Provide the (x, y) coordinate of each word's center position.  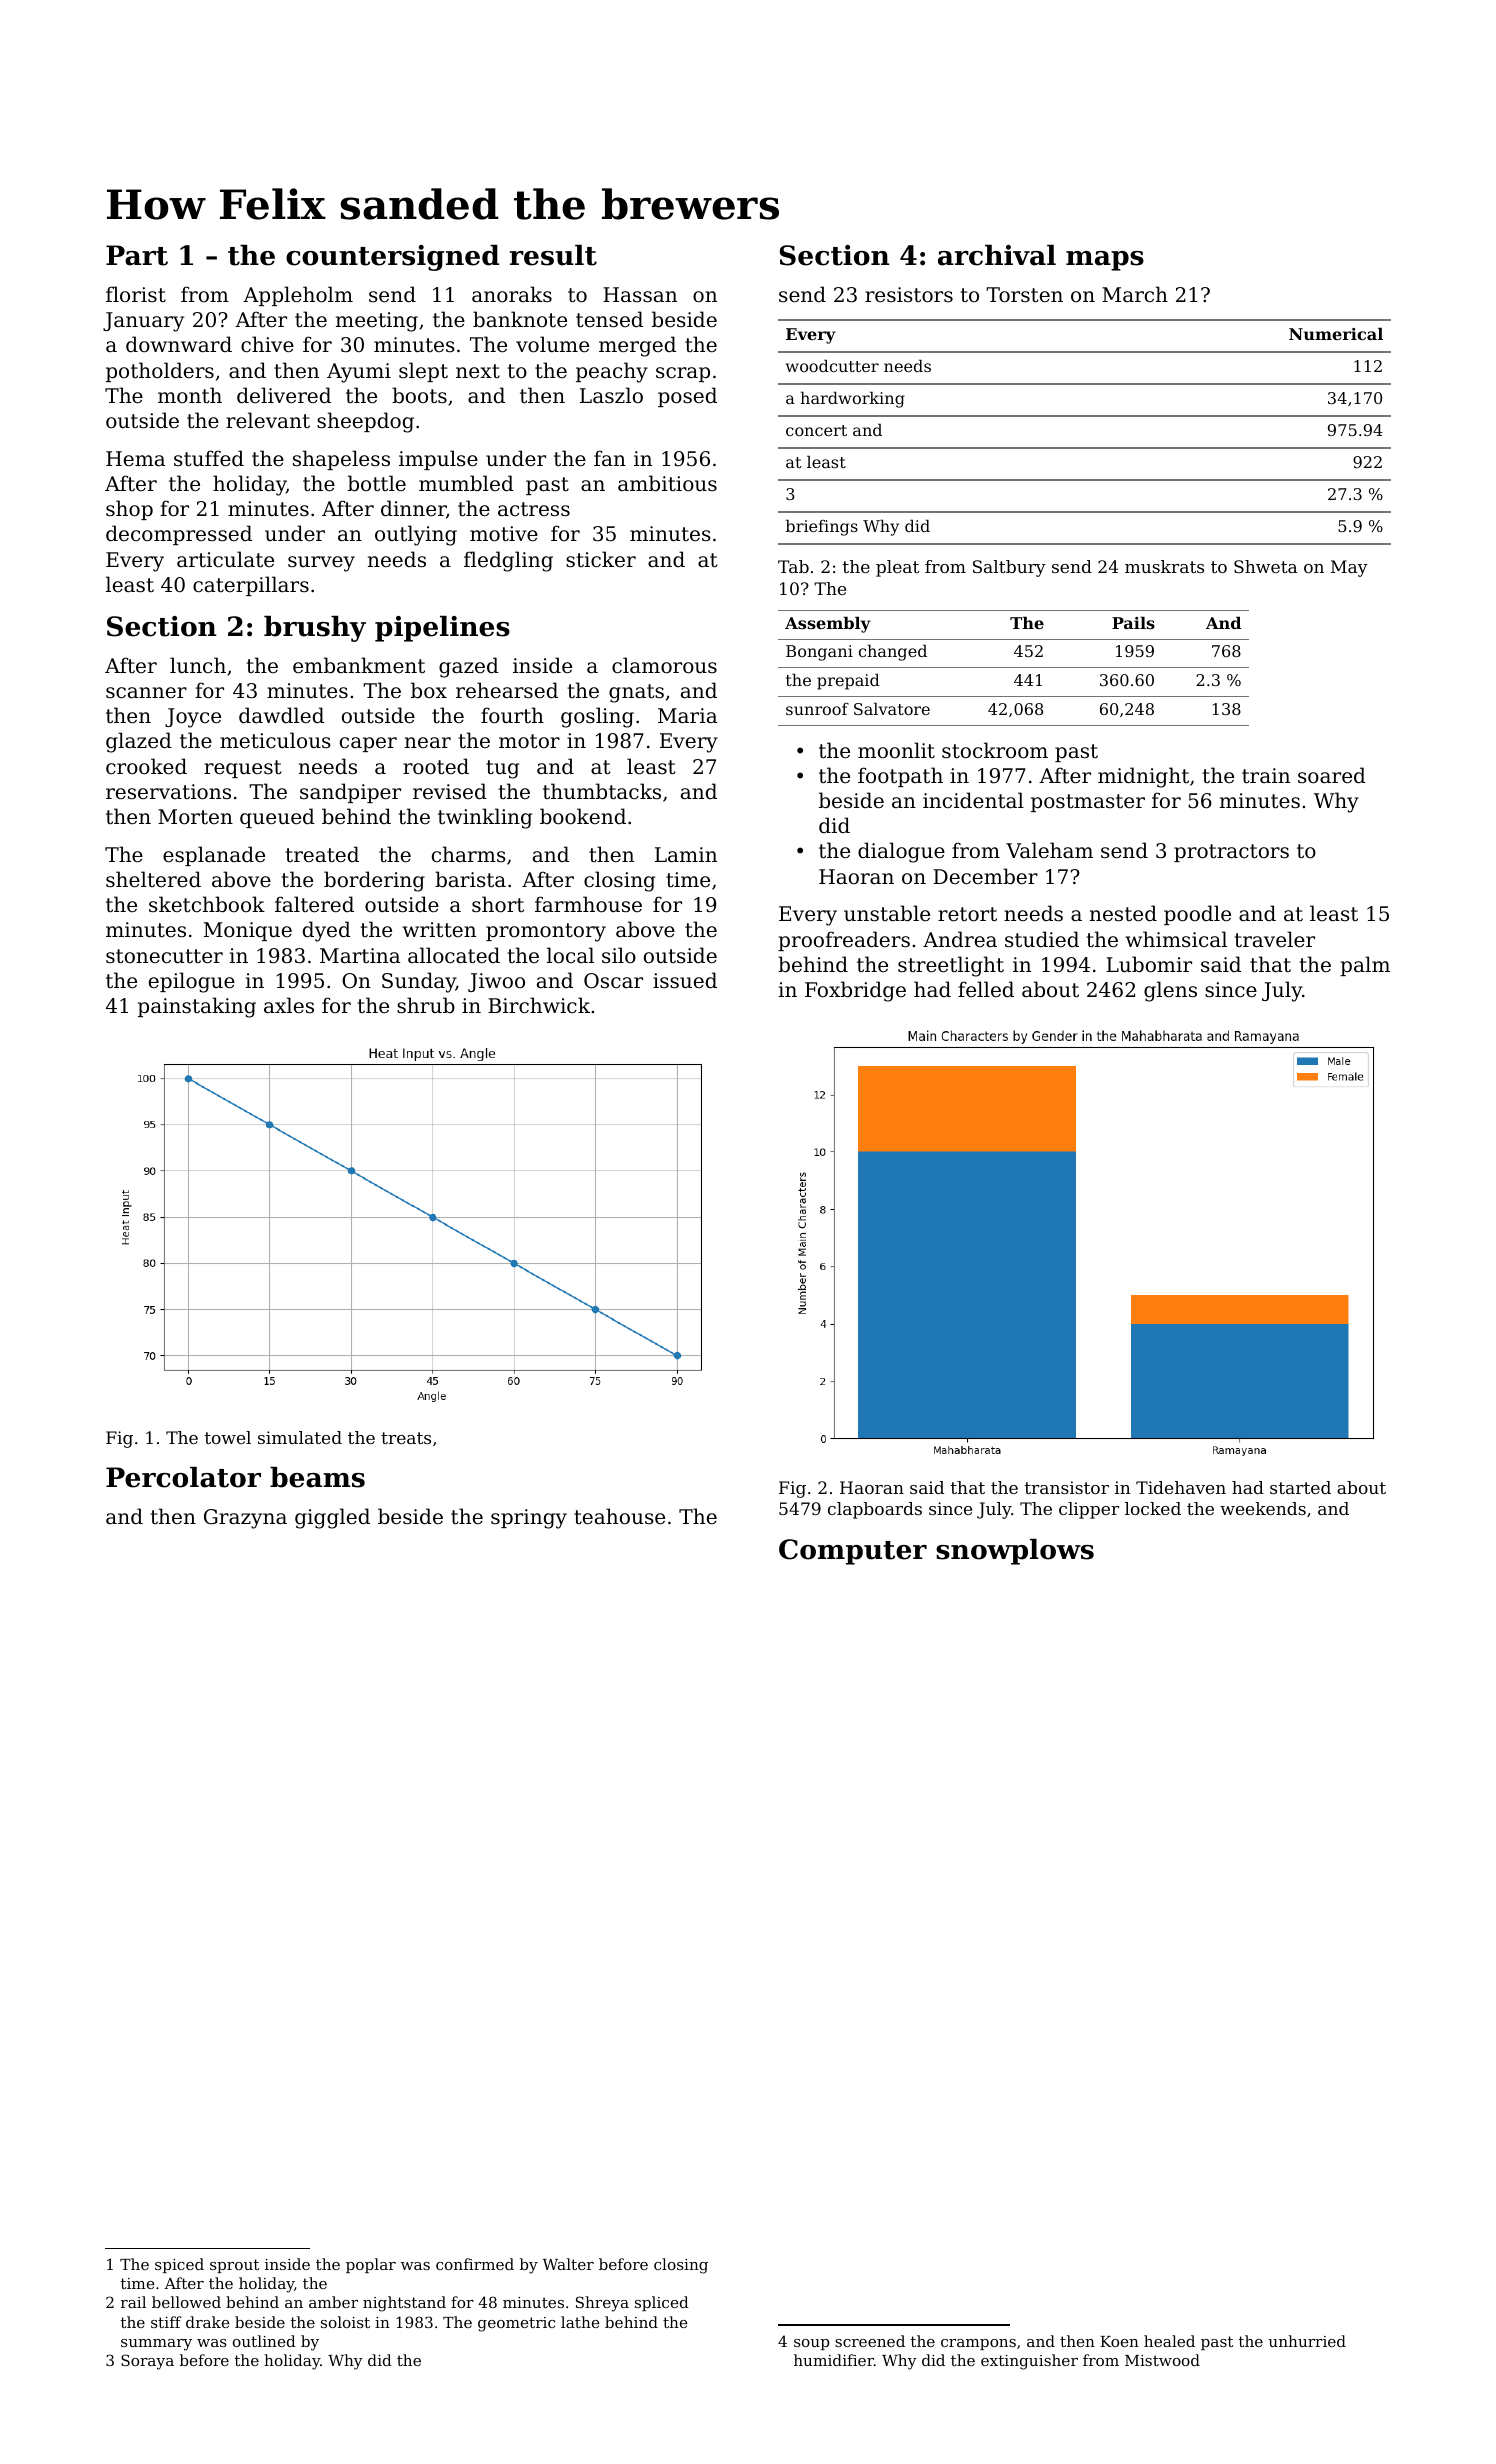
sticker (601, 559)
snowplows (1015, 1552)
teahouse (619, 1516)
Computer (853, 1552)
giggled (332, 1518)
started (1300, 1487)
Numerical (1336, 333)
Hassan (640, 295)
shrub (426, 1005)
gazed (469, 667)
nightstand (404, 2304)
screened (870, 2341)
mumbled (466, 483)
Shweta (1265, 566)
